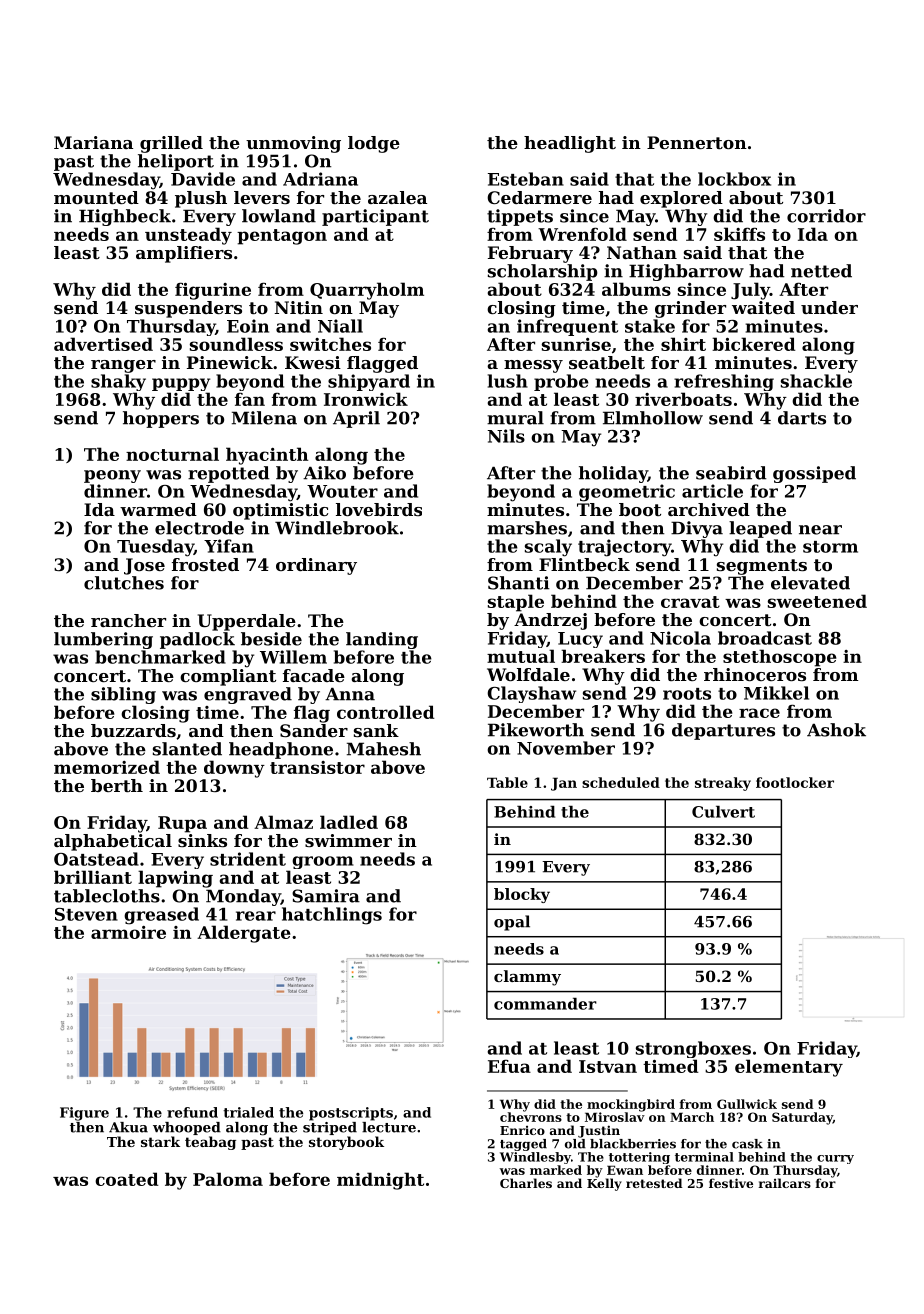 This screenshot has height=1314, width=924. What do you see at coordinates (397, 197) in the screenshot?
I see `azalea` at bounding box center [397, 197].
